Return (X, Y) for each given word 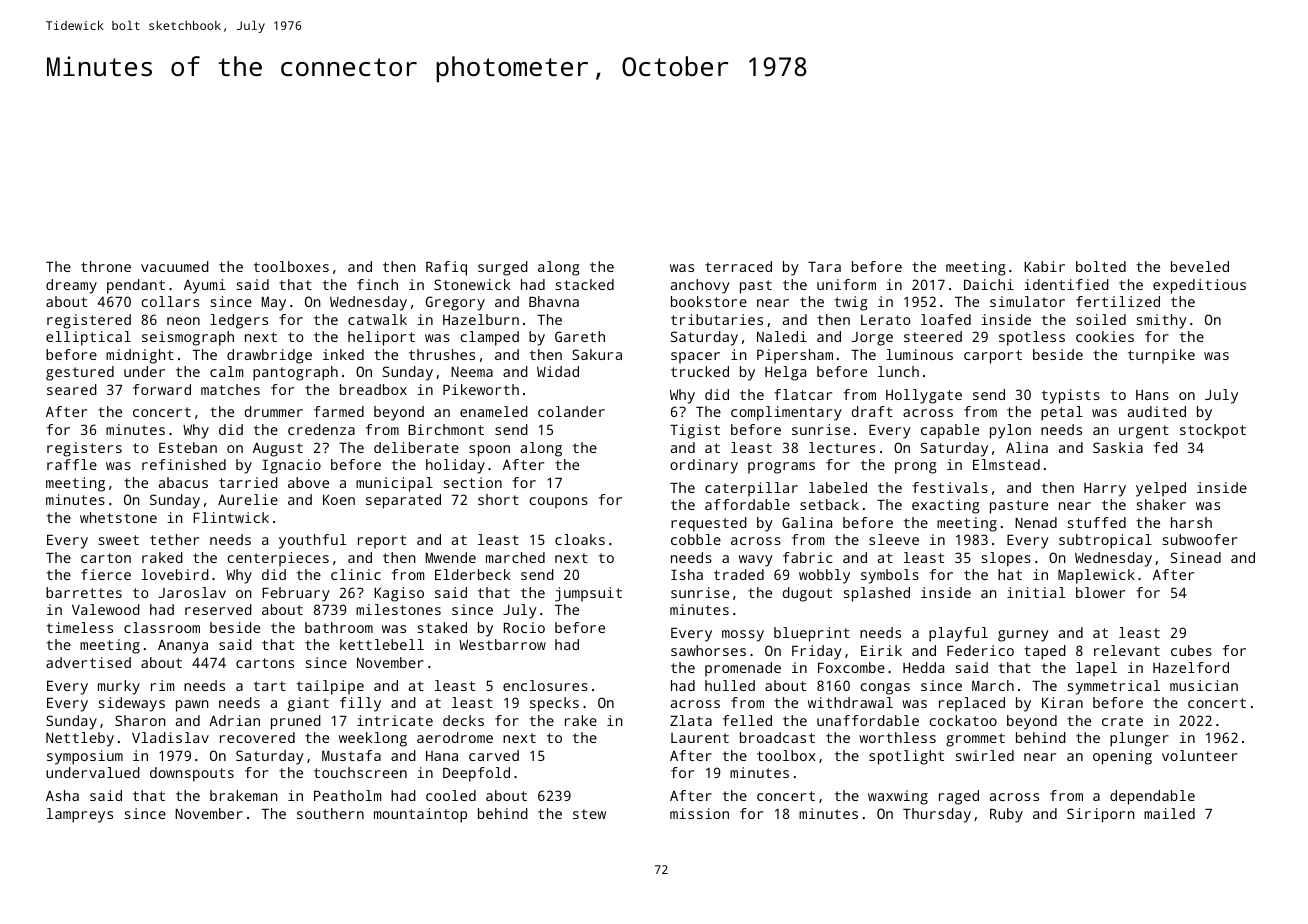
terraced (738, 266)
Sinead (1196, 557)
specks (554, 704)
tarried (248, 482)
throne (106, 266)
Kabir (1044, 266)
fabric (807, 557)
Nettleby (80, 739)
